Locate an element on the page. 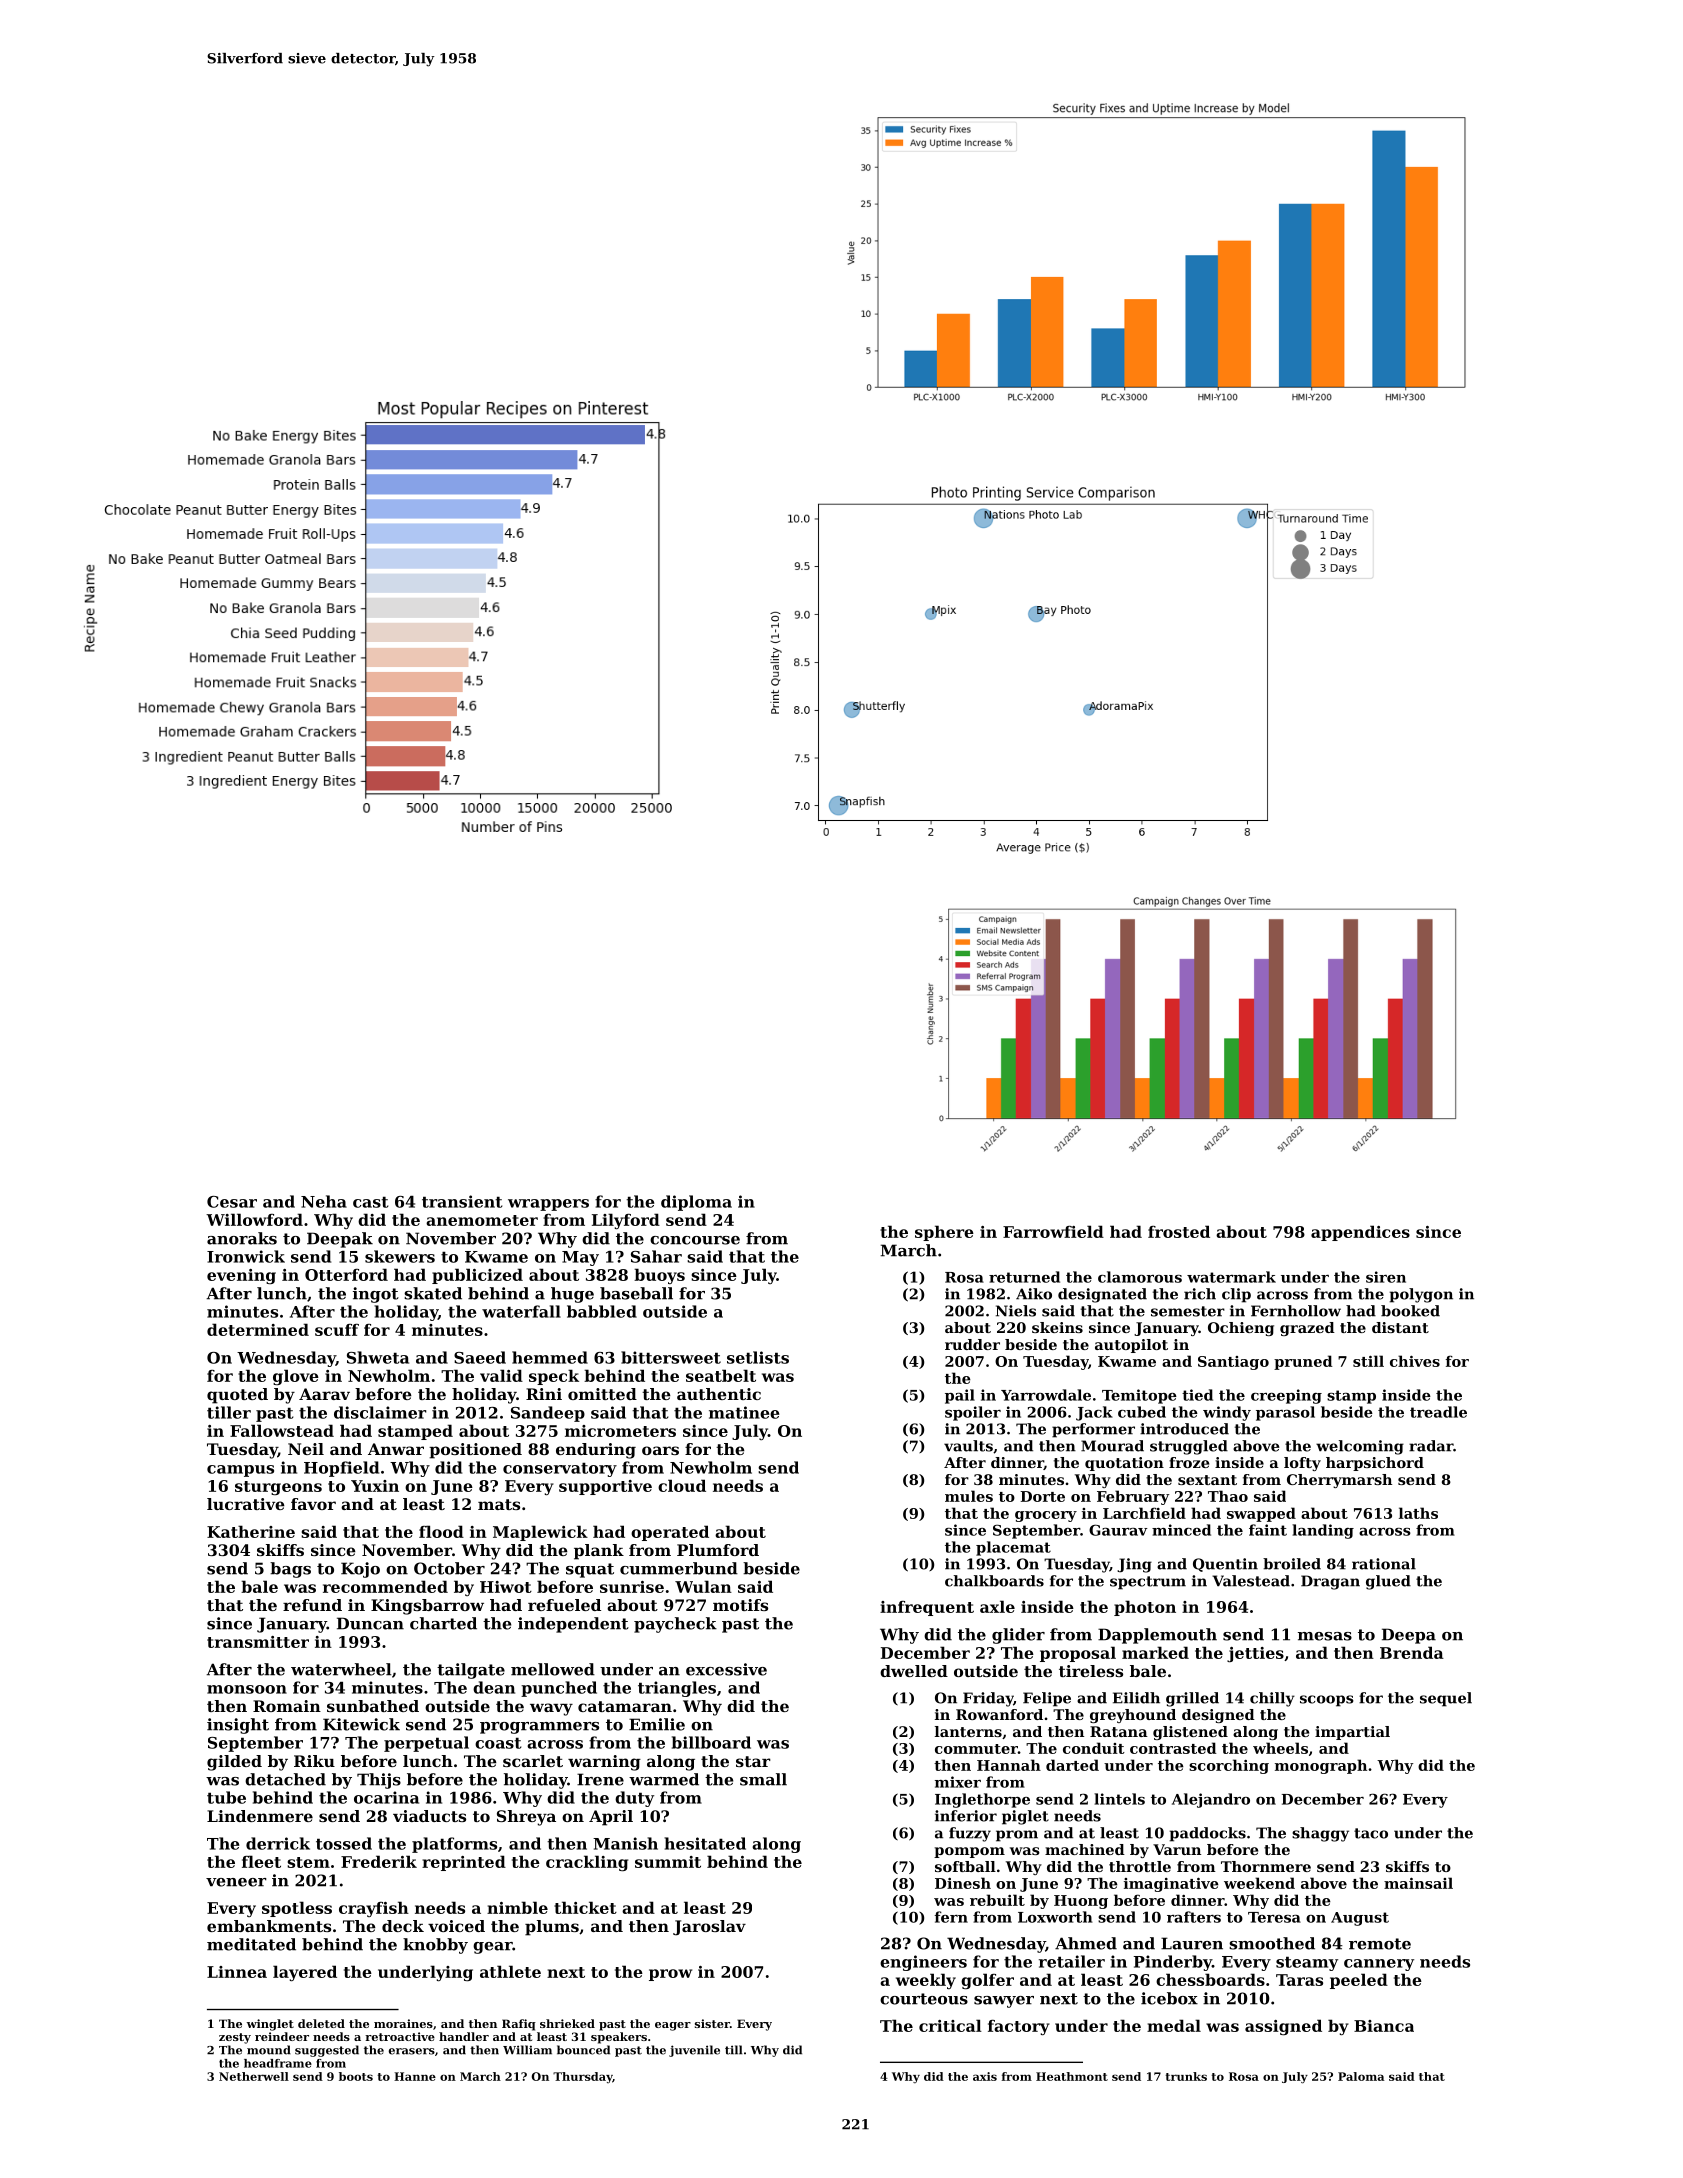 This page has width=1683, height=2178. seatbelt is located at coordinates (721, 1375).
